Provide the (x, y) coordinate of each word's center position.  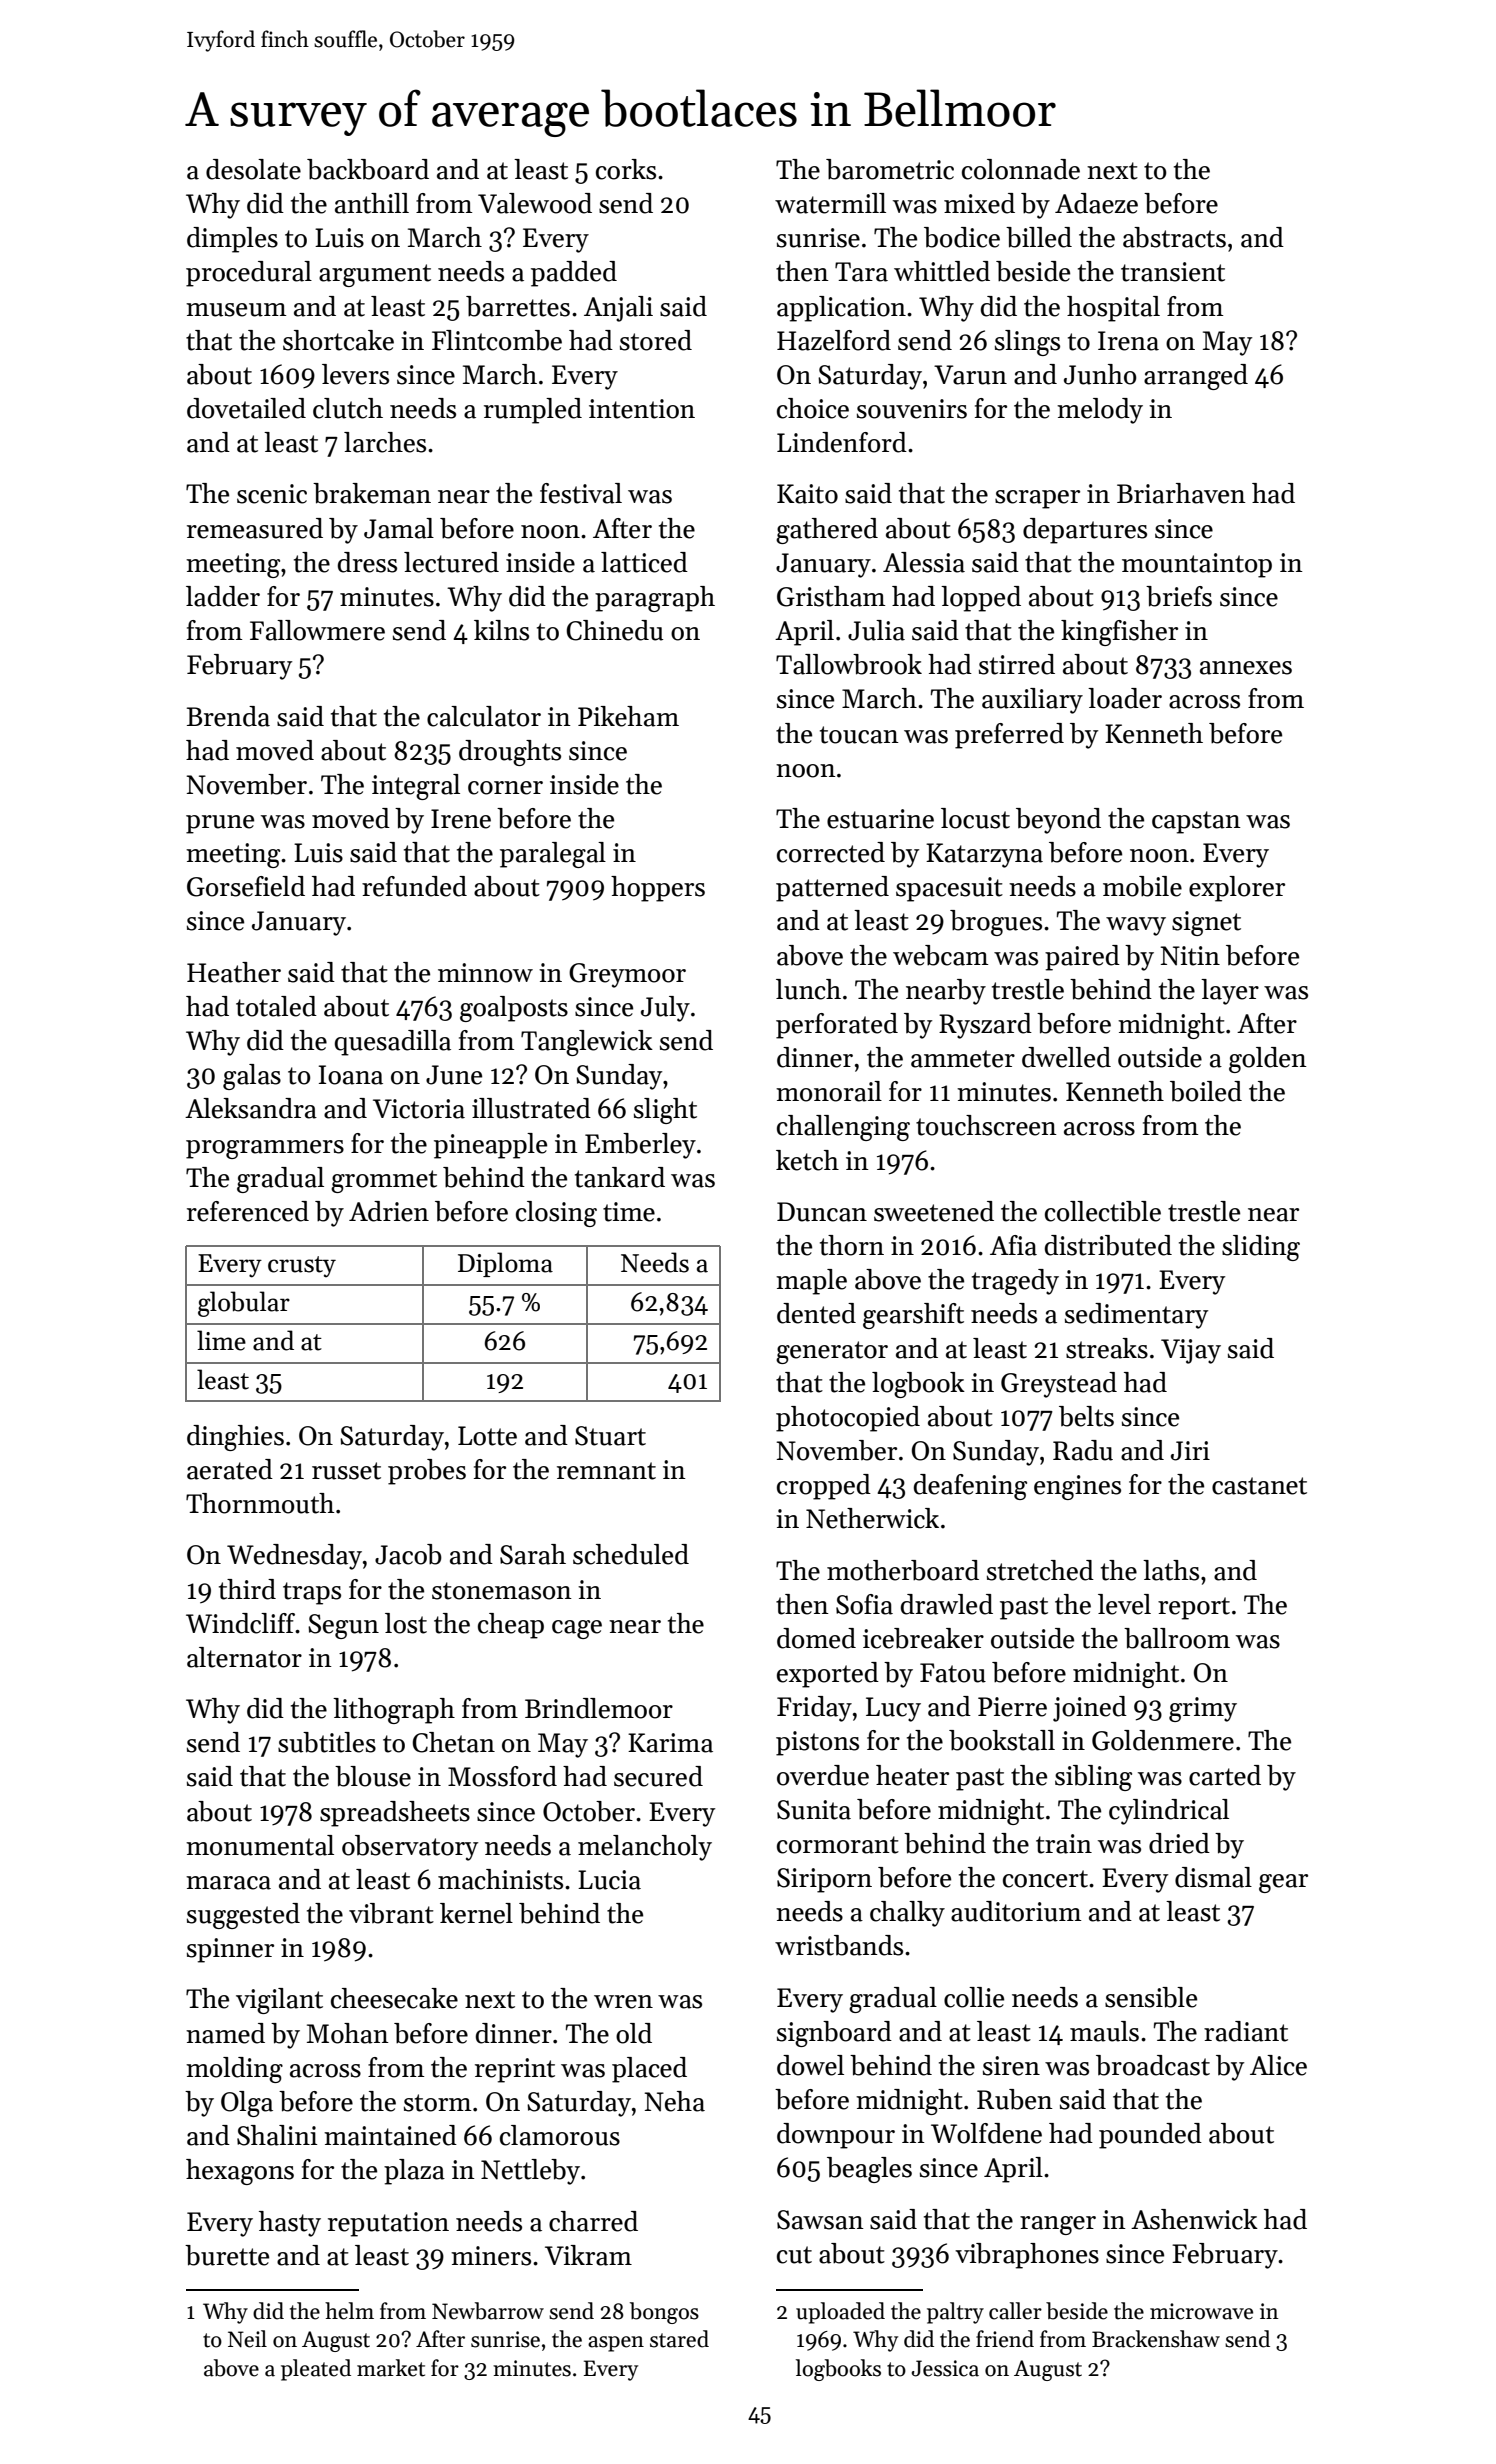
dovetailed (246, 408)
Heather (234, 972)
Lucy (893, 1709)
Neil (247, 2339)
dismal (1213, 1877)
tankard (620, 1177)
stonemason (502, 1591)
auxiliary (1032, 701)
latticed (644, 562)
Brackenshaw (1156, 2339)
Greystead (1059, 1385)
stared (679, 2339)
